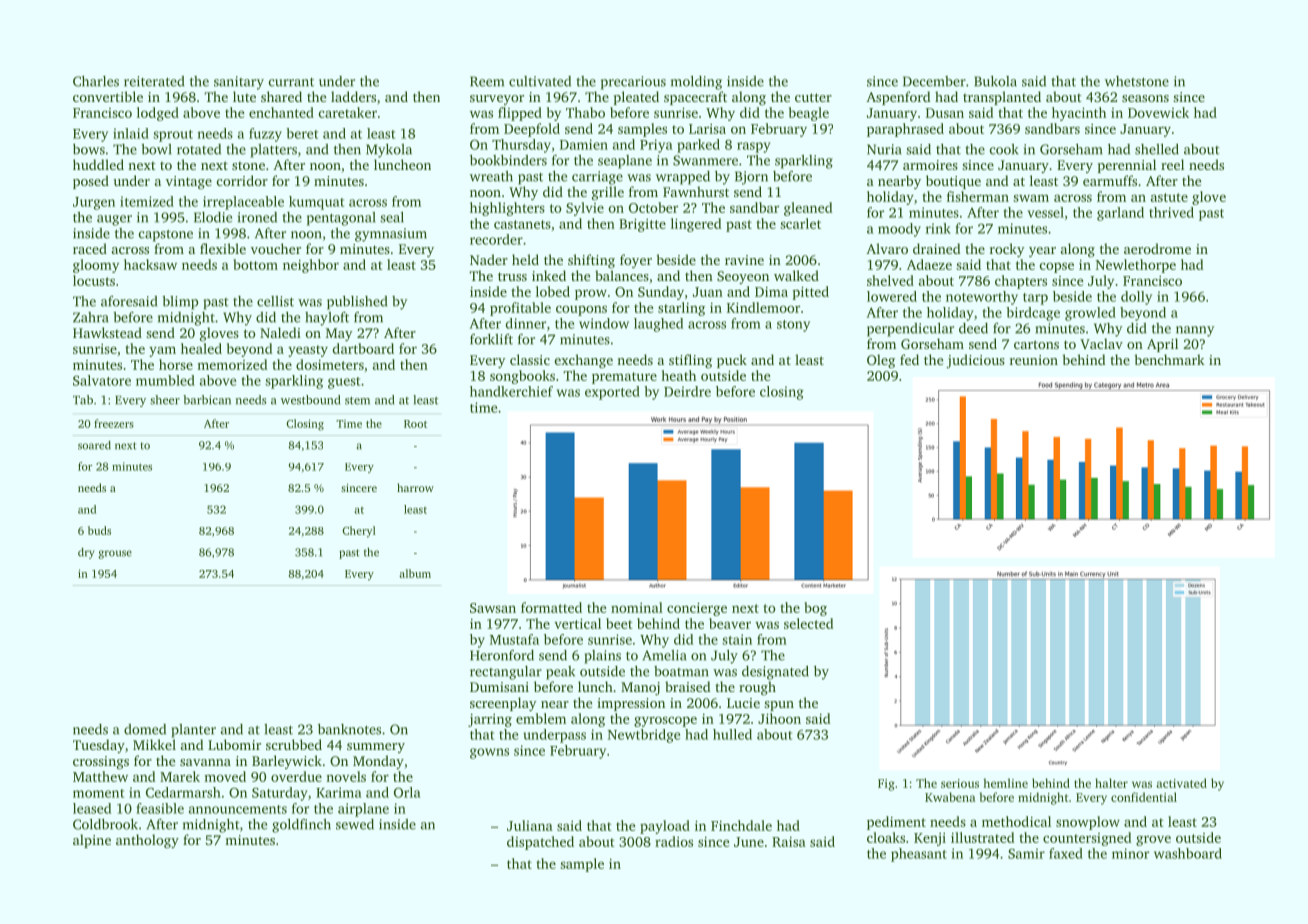  I want to click on seasons, so click(1145, 98).
